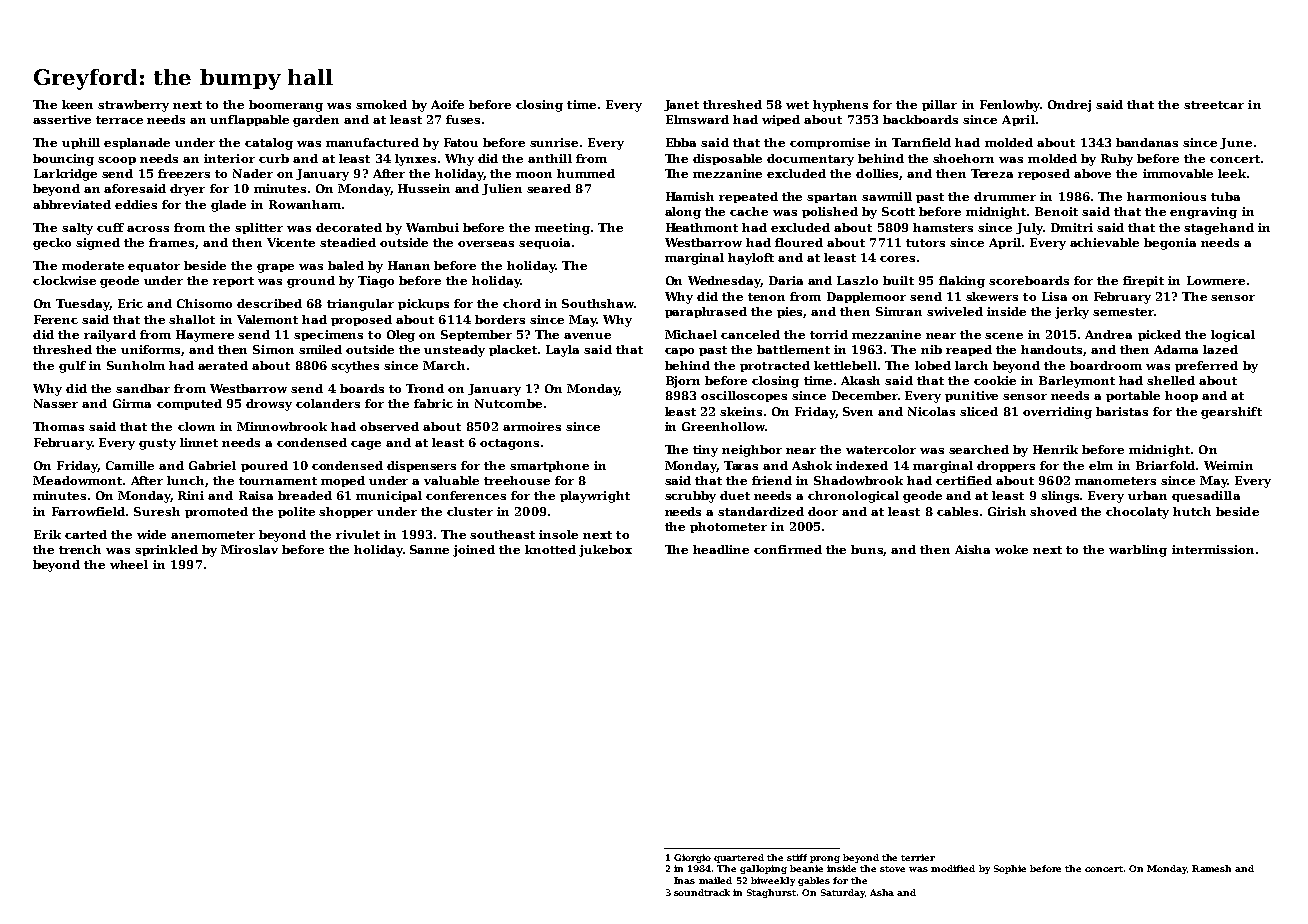 This screenshot has width=1308, height=924. What do you see at coordinates (971, 396) in the screenshot?
I see `punitive` at bounding box center [971, 396].
